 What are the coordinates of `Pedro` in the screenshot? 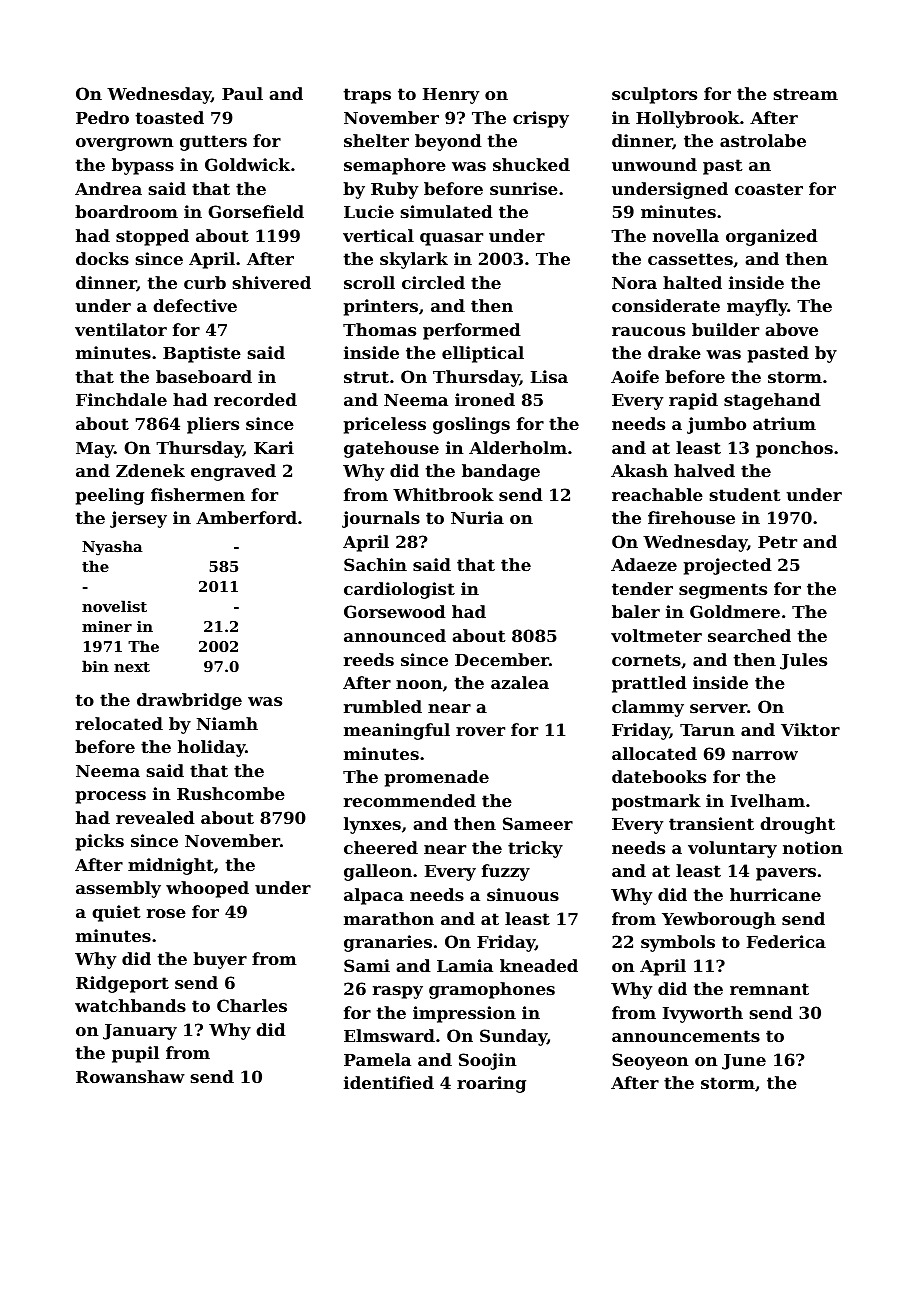 It's located at (102, 117).
